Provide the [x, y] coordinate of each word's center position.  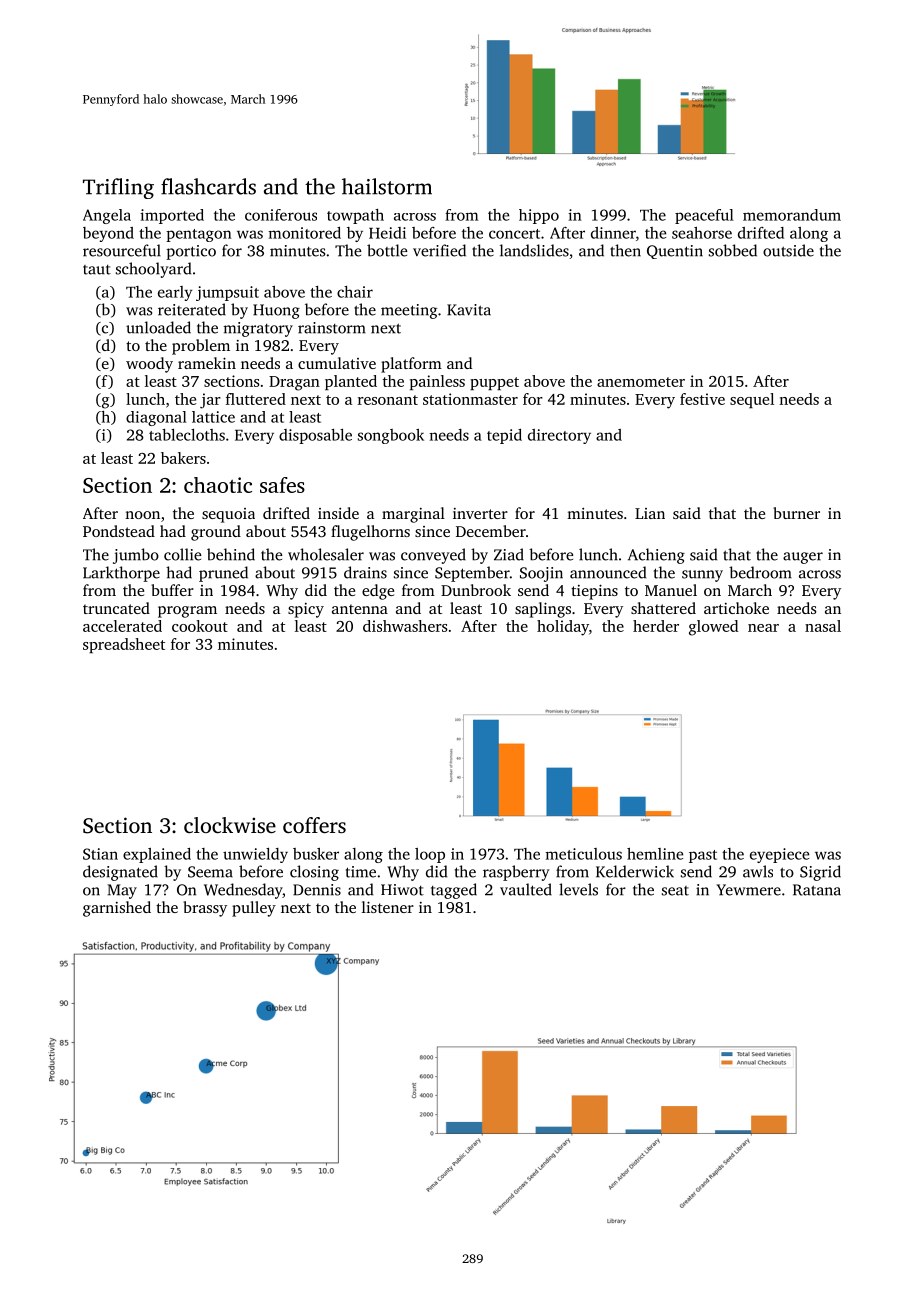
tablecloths [187, 435]
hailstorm [387, 186]
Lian [650, 513]
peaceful [704, 216]
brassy [205, 909]
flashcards [208, 186]
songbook [391, 436]
